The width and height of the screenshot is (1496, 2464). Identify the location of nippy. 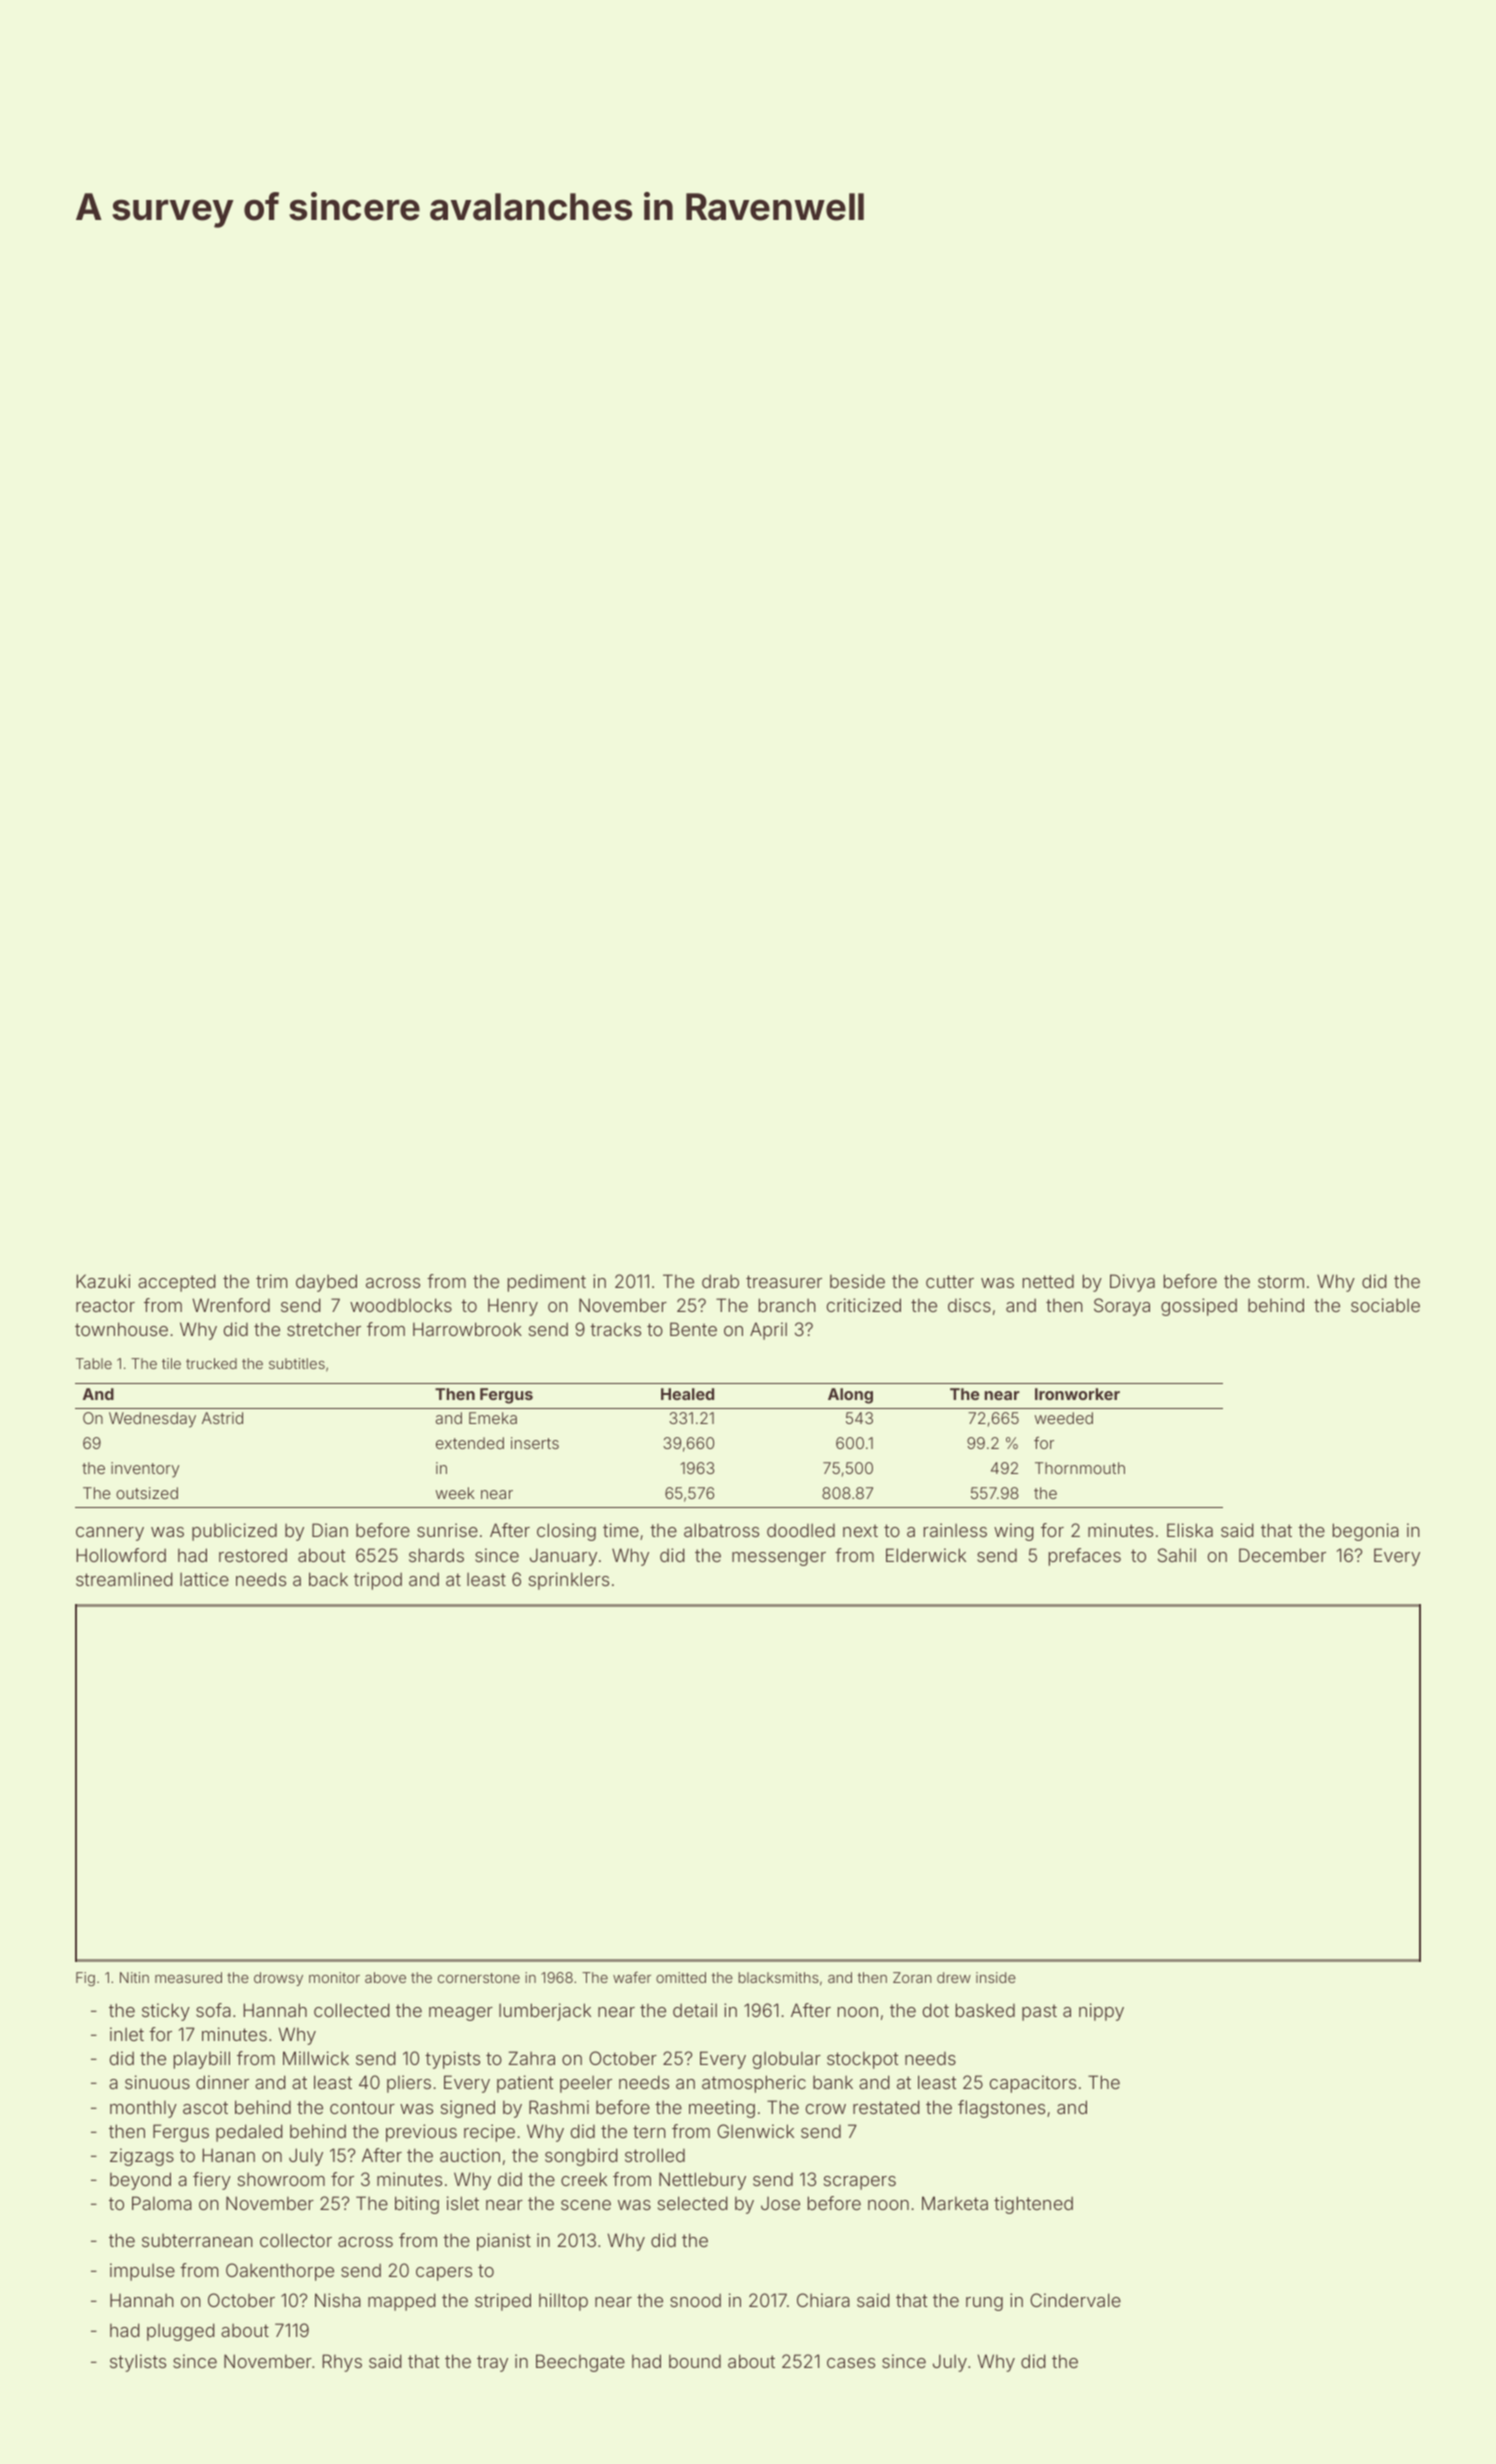
(1101, 2012).
